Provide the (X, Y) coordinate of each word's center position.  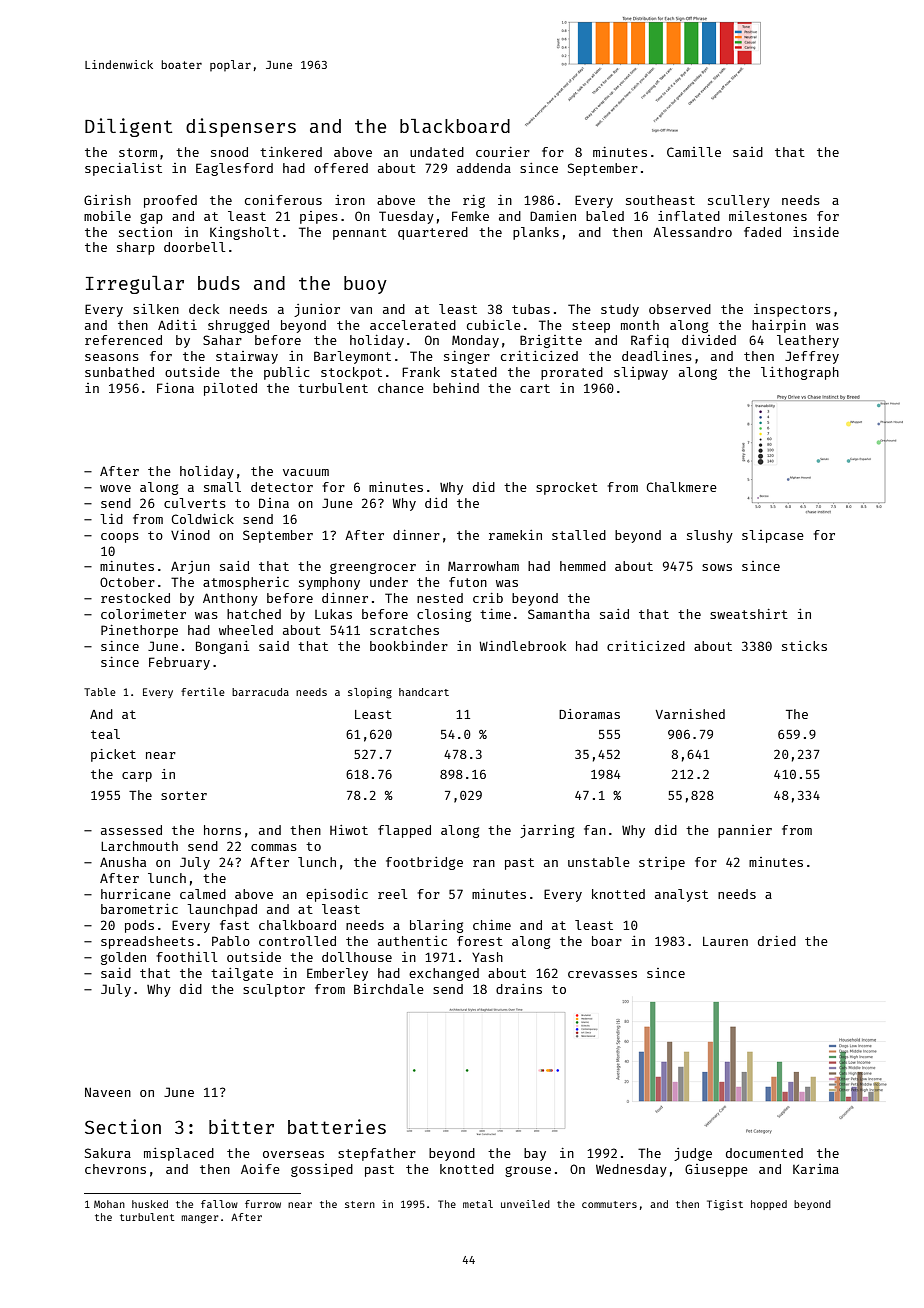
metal (478, 1204)
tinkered (291, 152)
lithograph (800, 373)
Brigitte (551, 341)
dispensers (241, 127)
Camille (694, 152)
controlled (297, 941)
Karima (816, 1169)
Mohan (109, 1204)
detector (282, 487)
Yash (487, 957)
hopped (769, 1205)
